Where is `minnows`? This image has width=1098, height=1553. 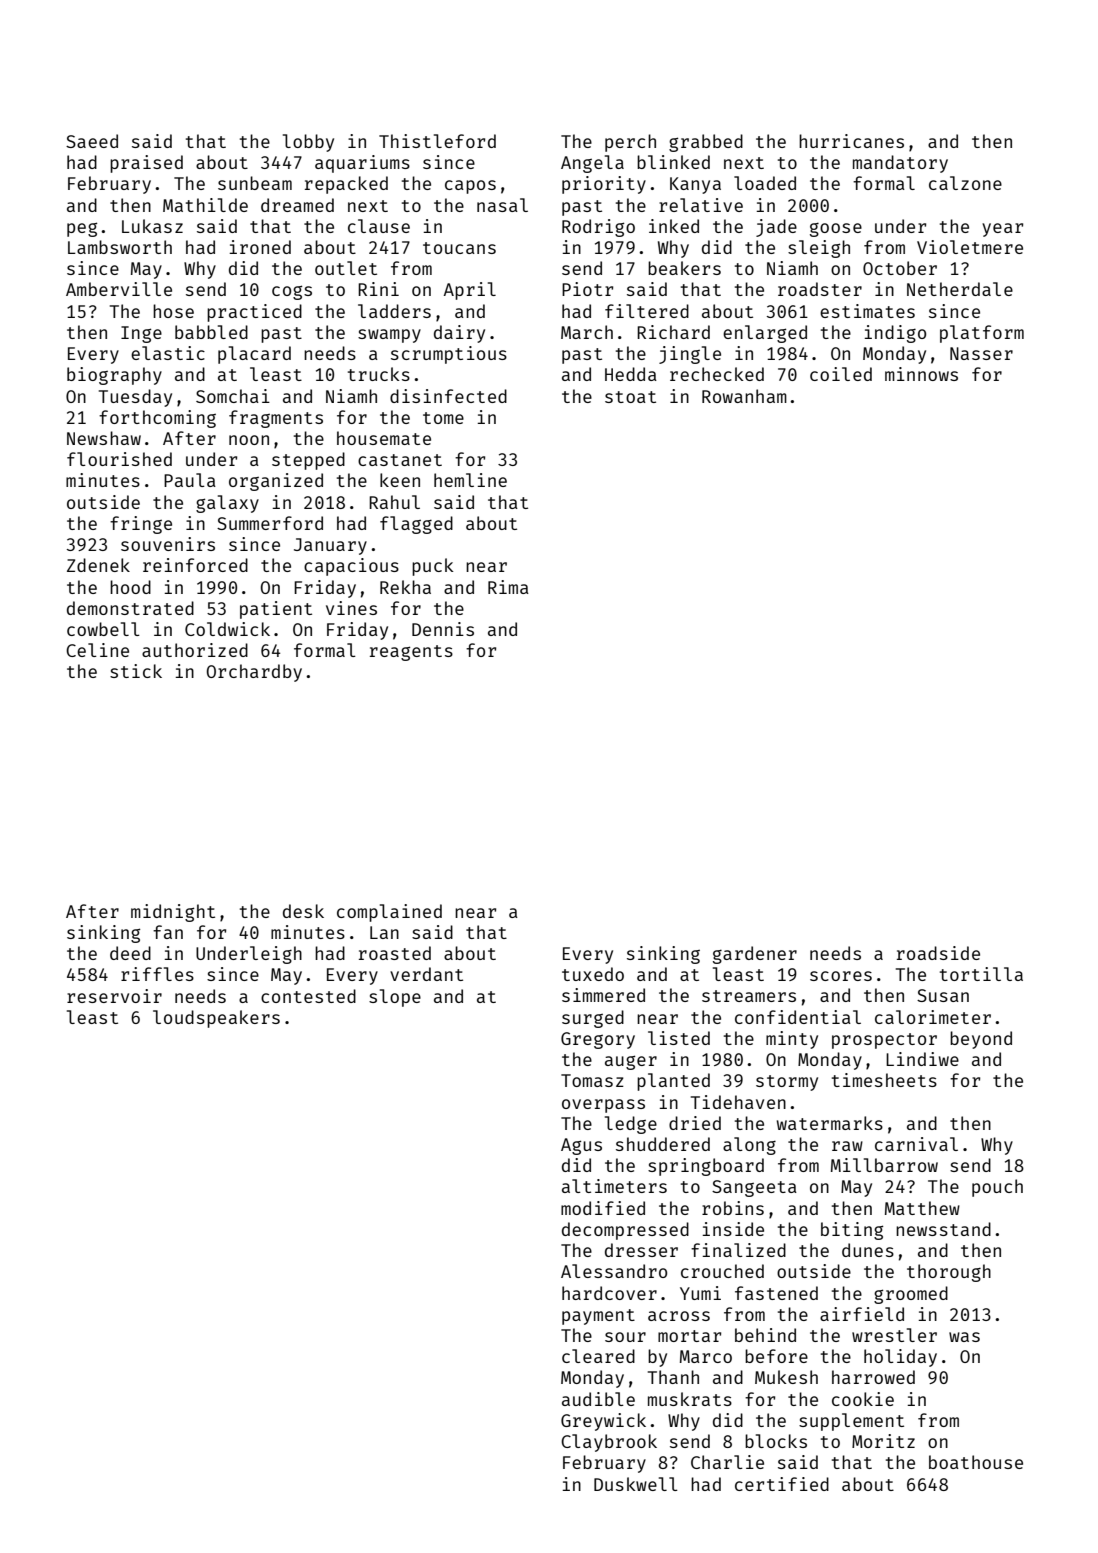 minnows is located at coordinates (921, 374).
